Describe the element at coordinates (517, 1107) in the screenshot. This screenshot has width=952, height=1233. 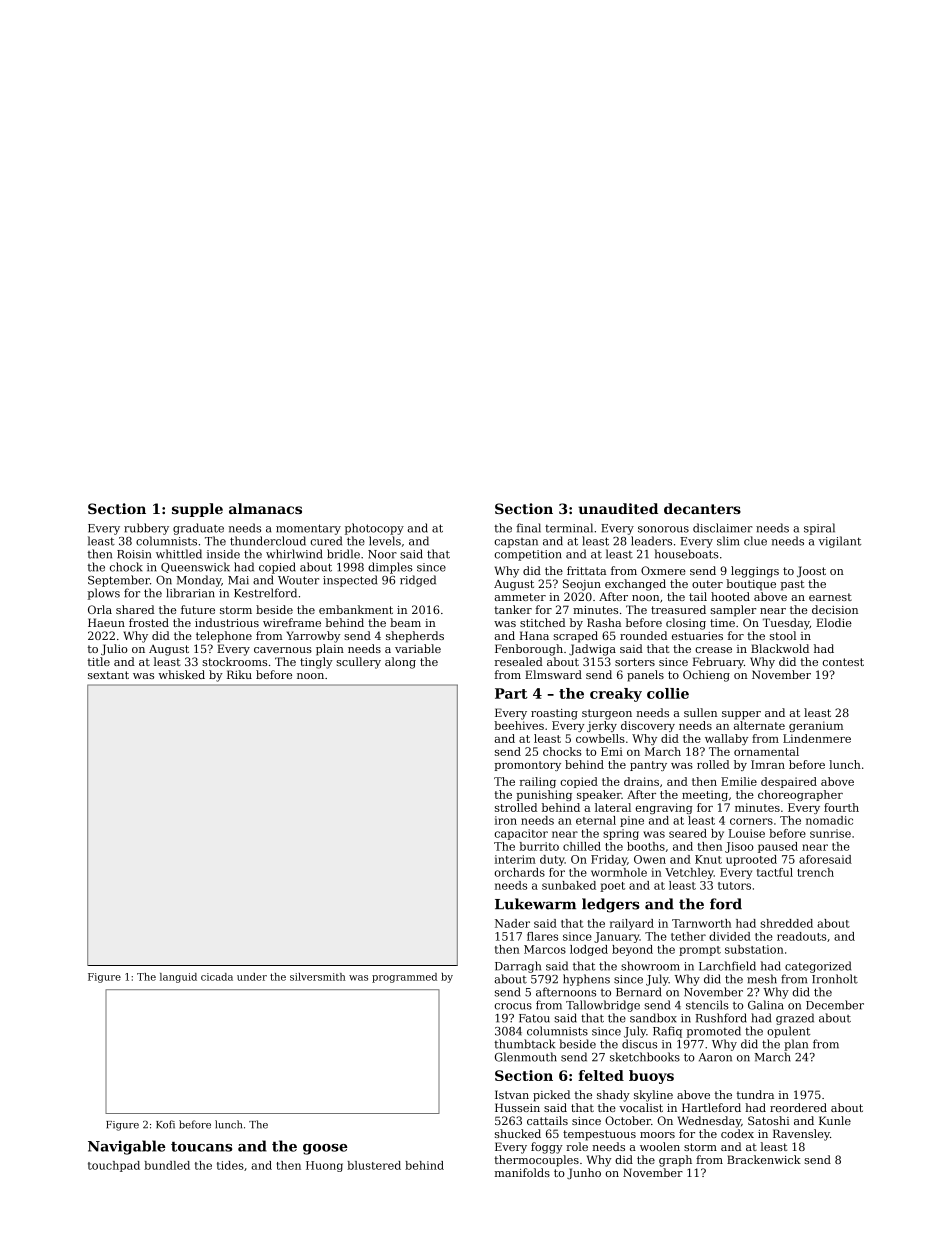
I see `Hussein` at that location.
